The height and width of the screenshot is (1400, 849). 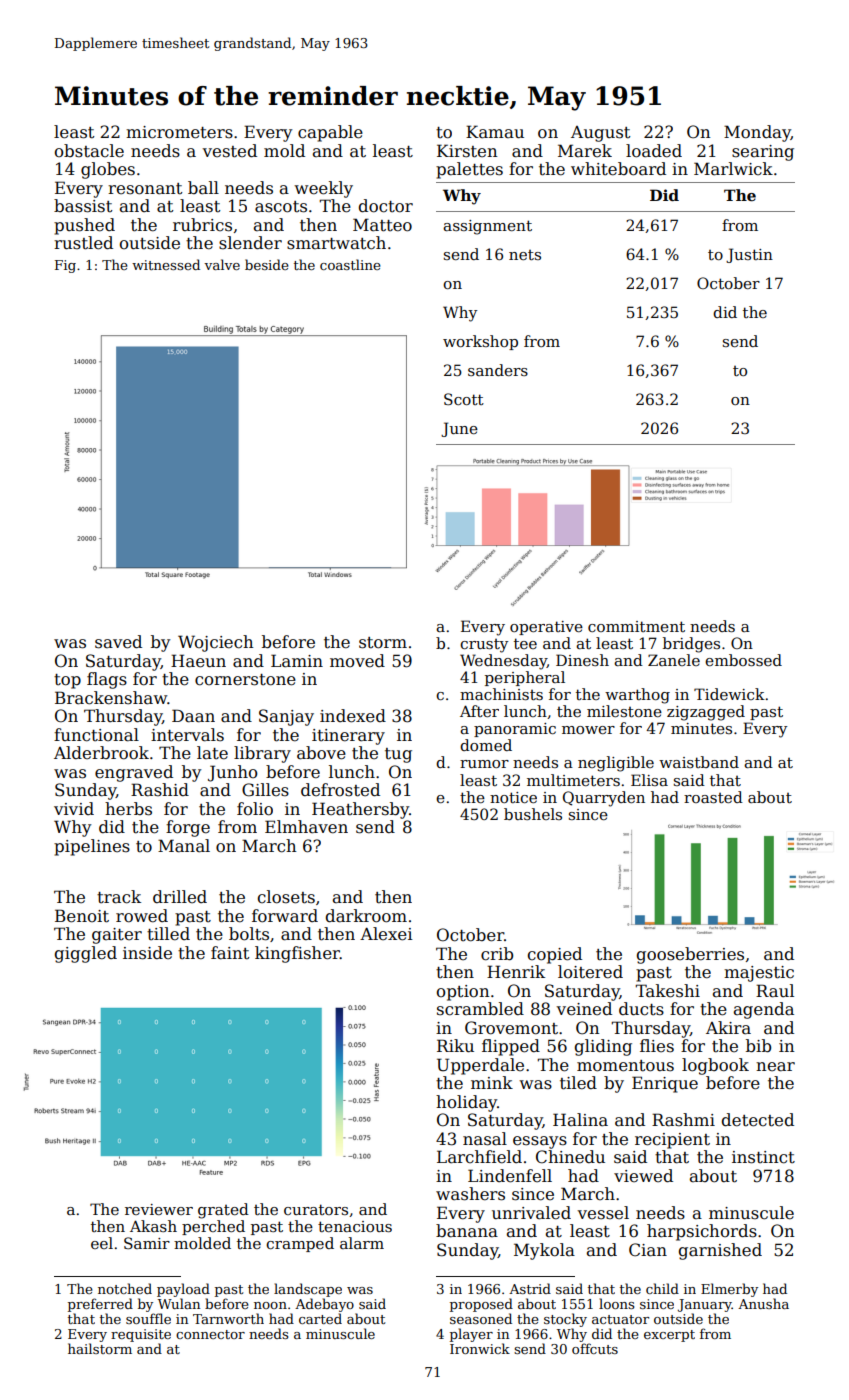 I want to click on loaded, so click(x=654, y=151).
